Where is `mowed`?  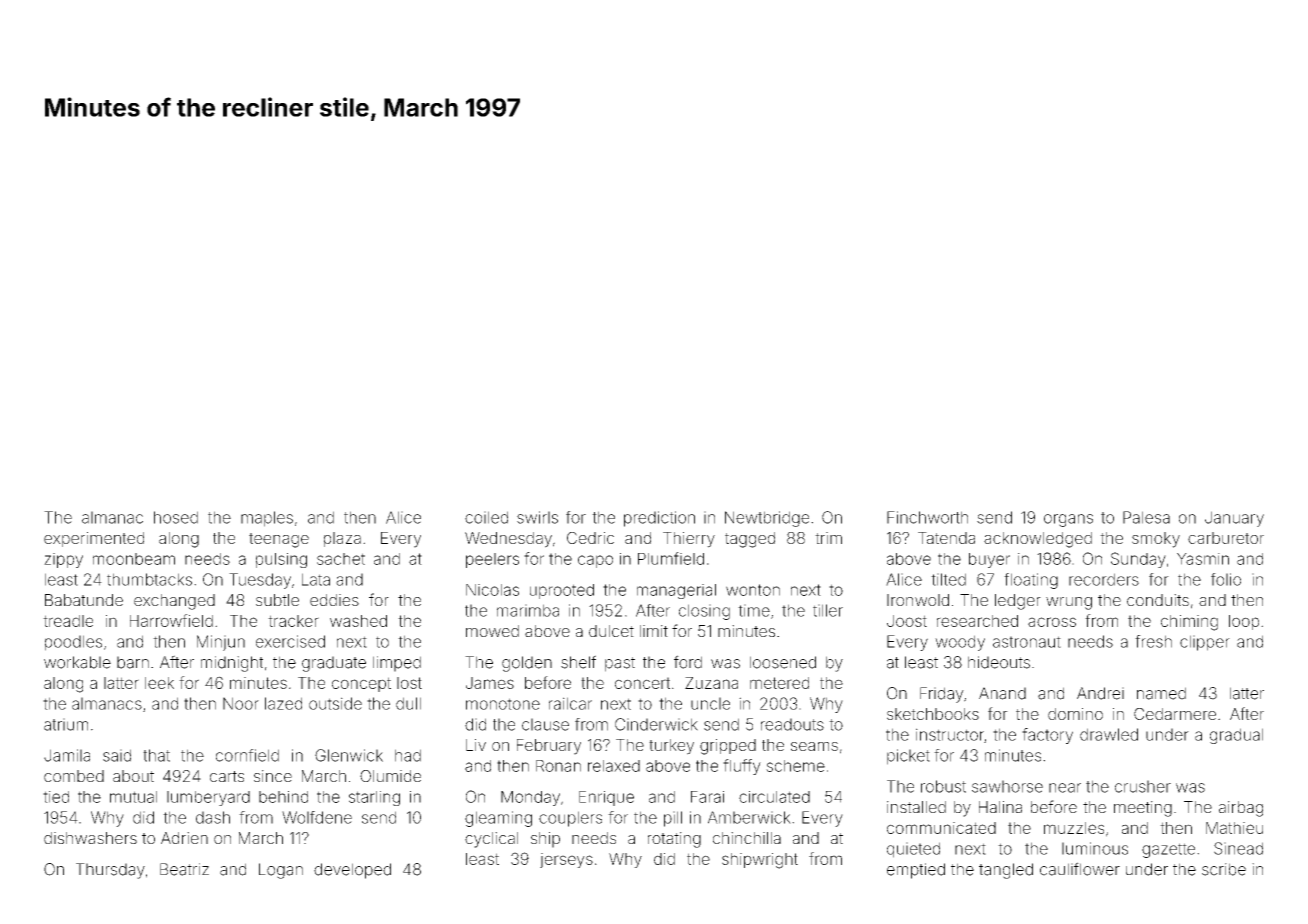 mowed is located at coordinates (492, 631).
